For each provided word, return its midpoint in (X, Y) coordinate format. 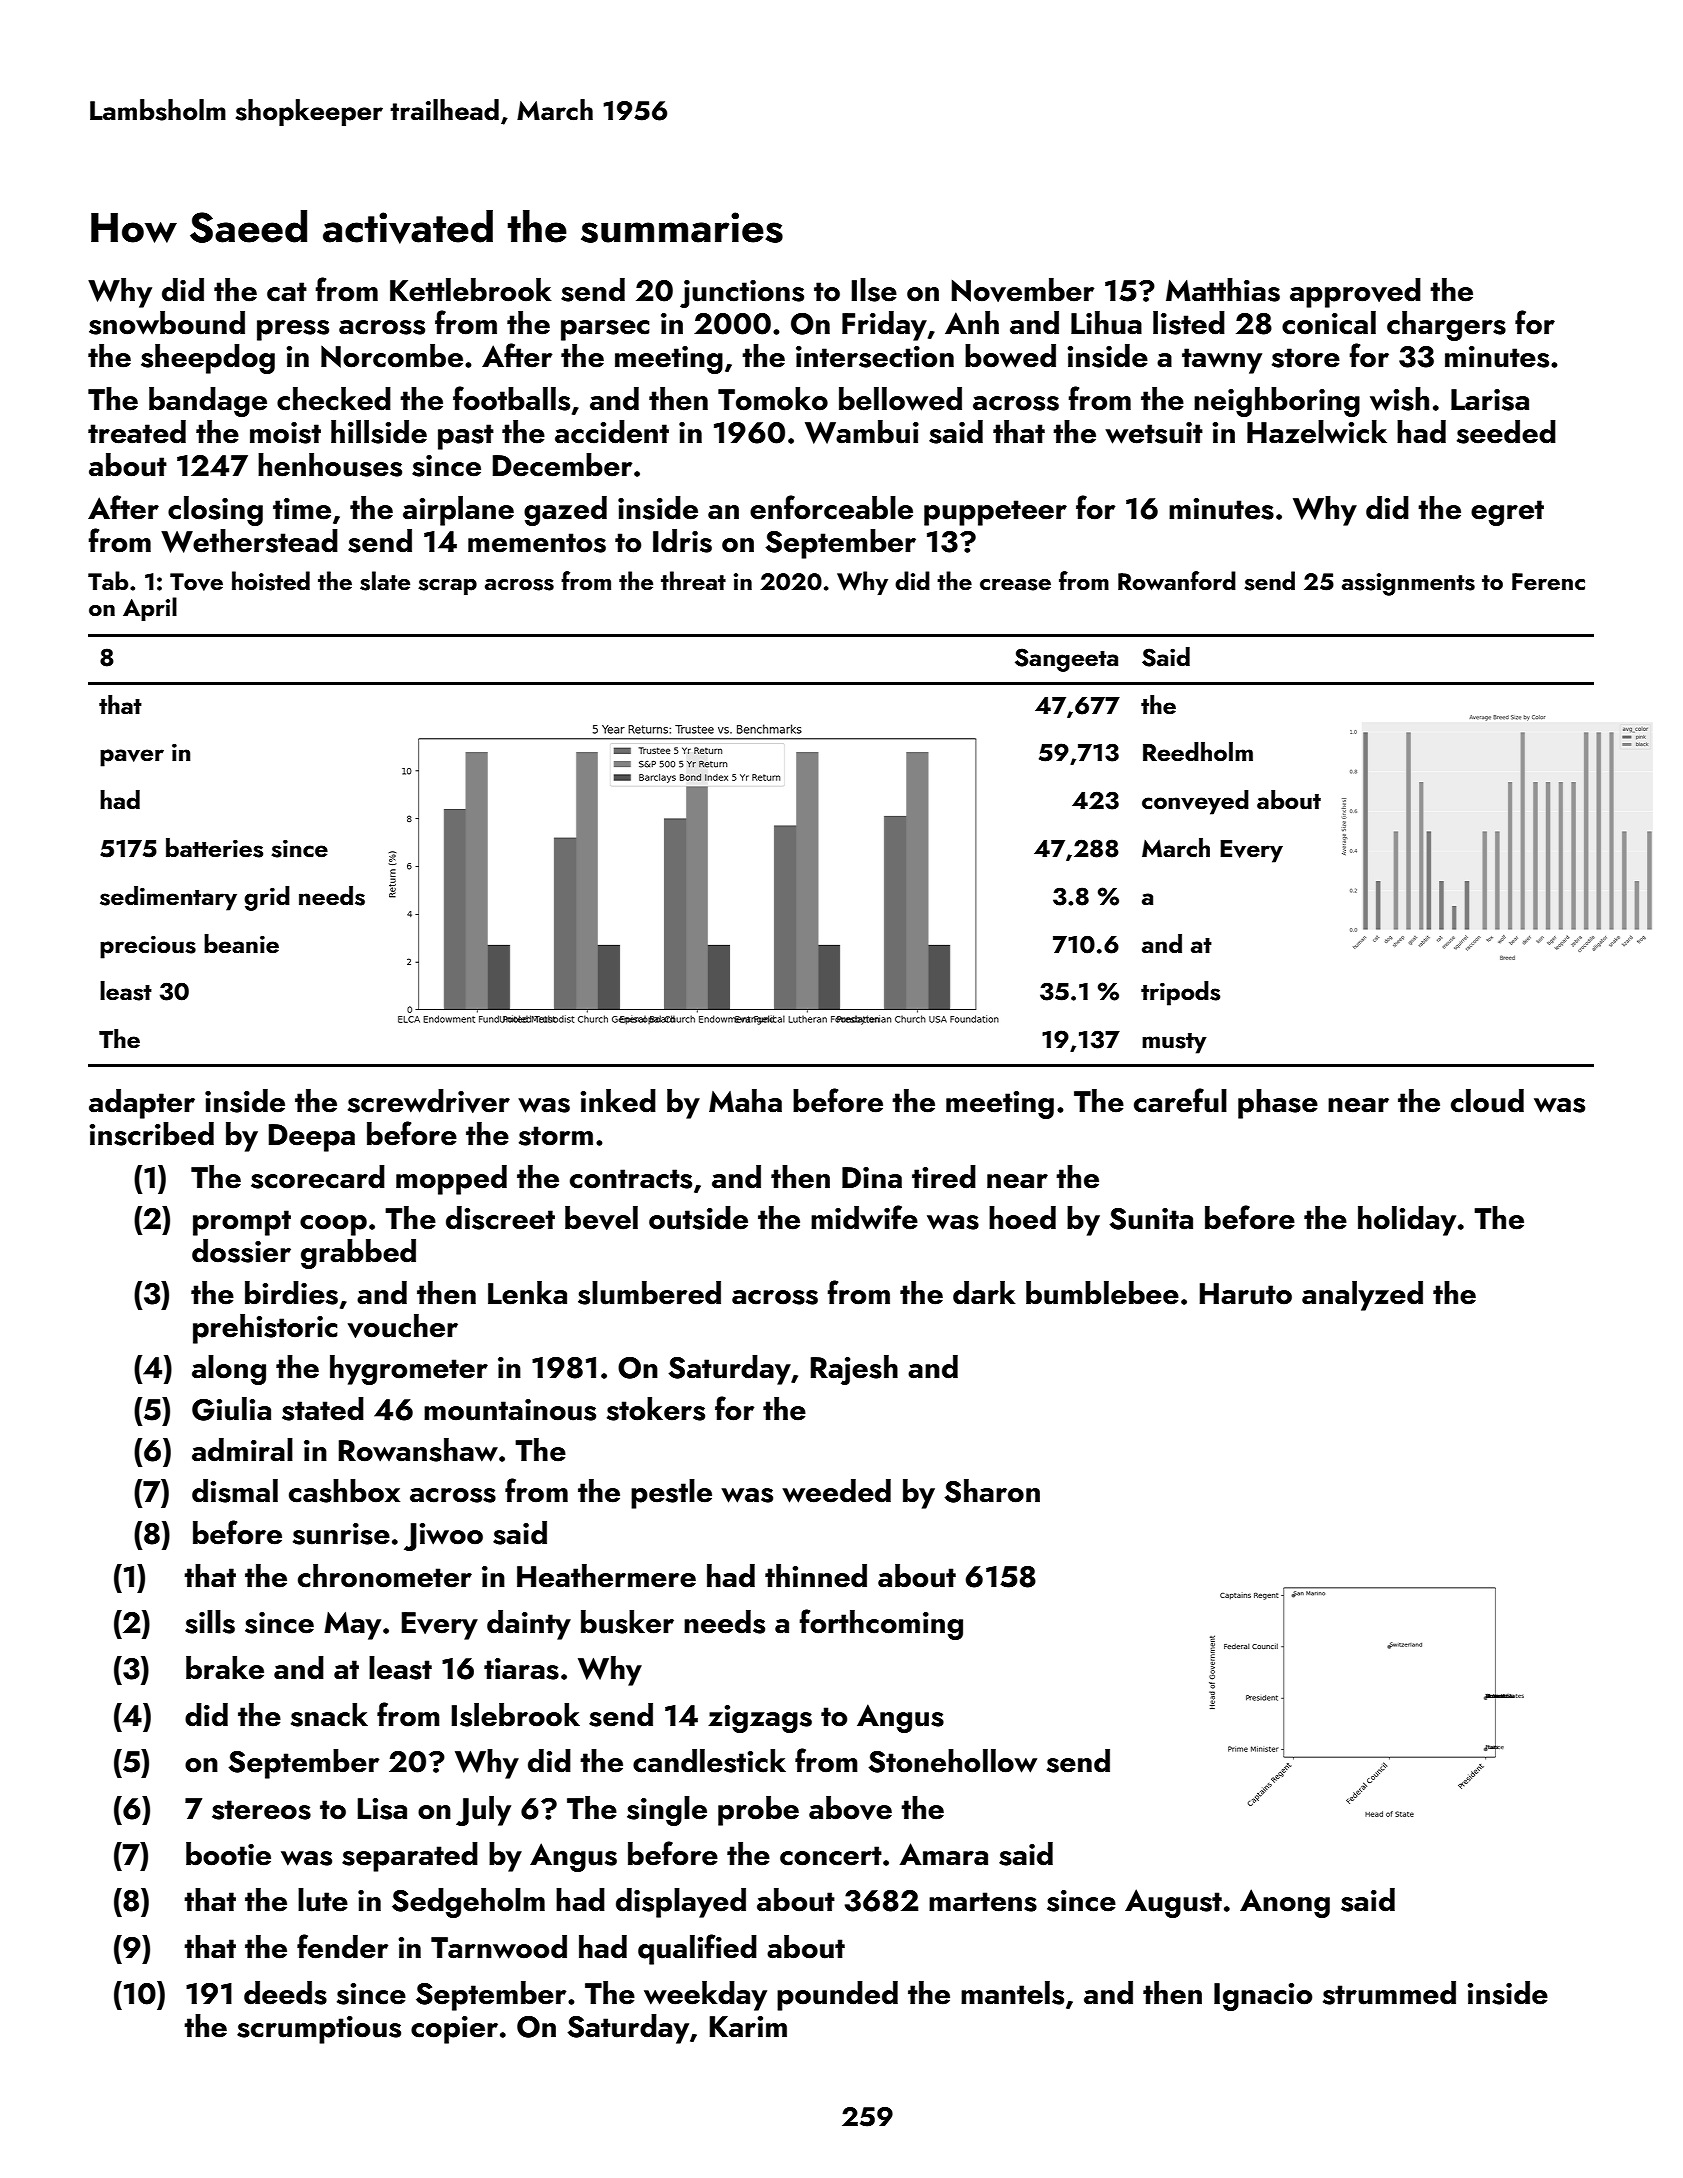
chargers (1446, 326)
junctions (742, 294)
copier (454, 2030)
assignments (1408, 584)
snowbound (167, 323)
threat (693, 580)
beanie (241, 944)
